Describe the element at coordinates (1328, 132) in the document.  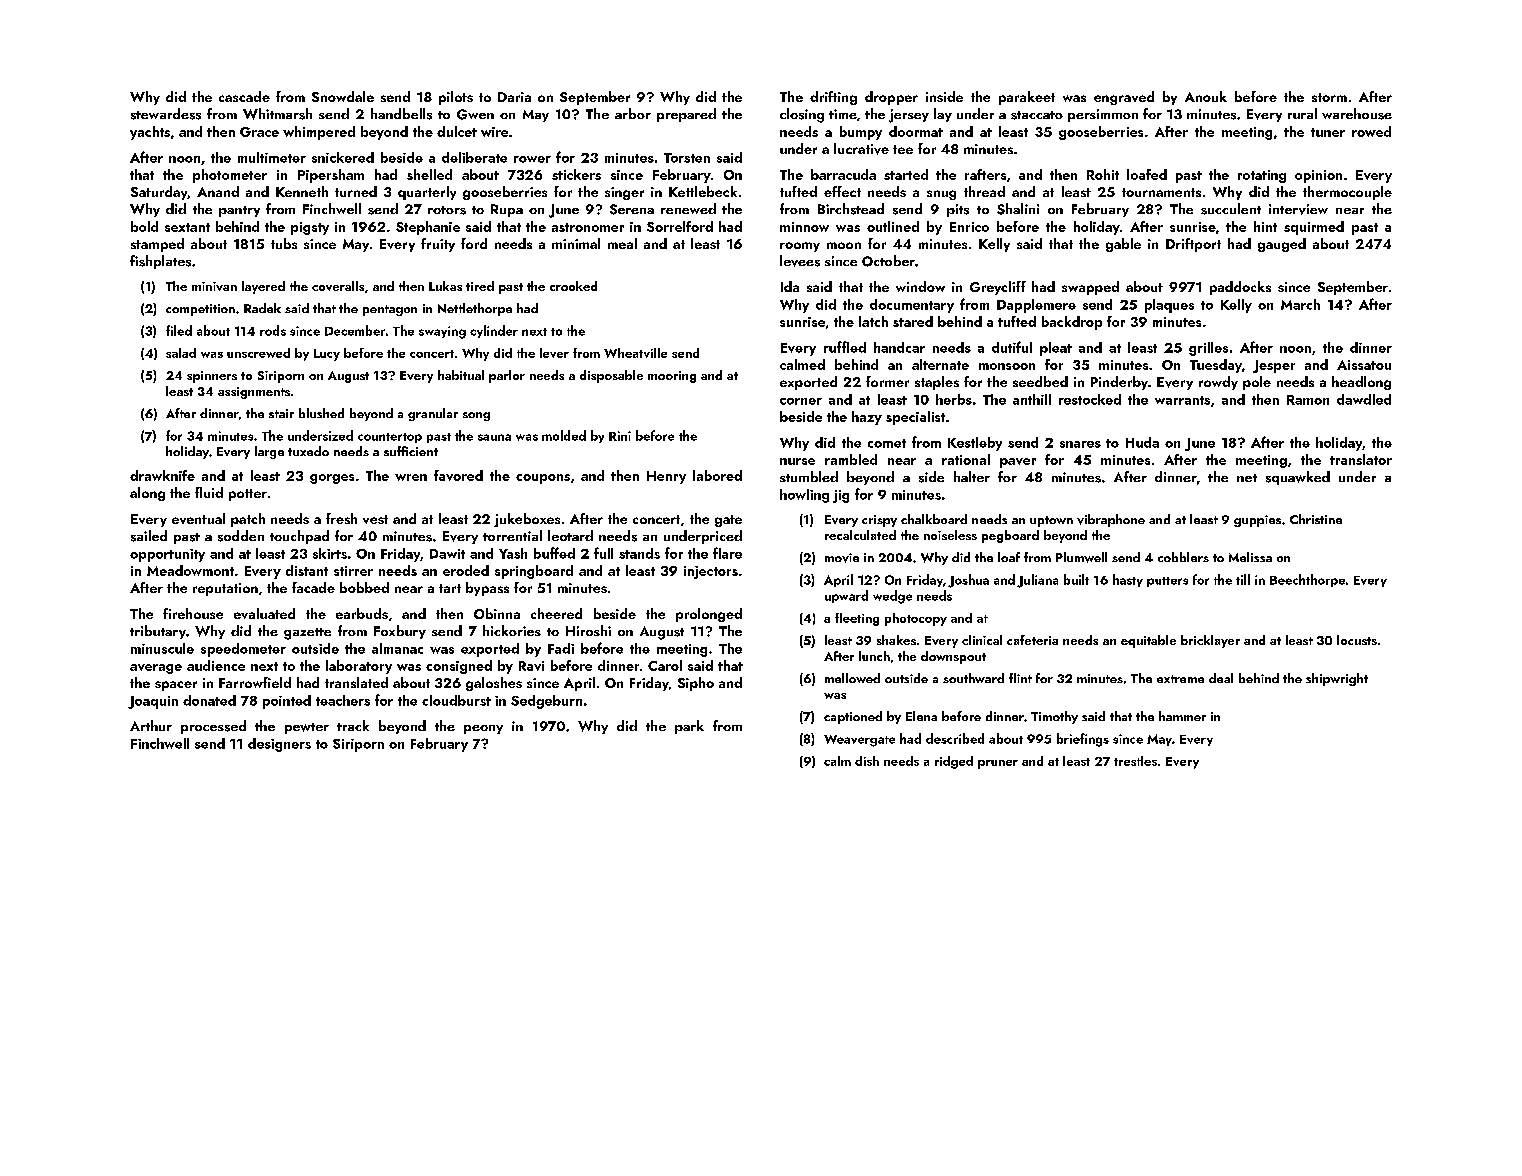
I see `tuner` at that location.
